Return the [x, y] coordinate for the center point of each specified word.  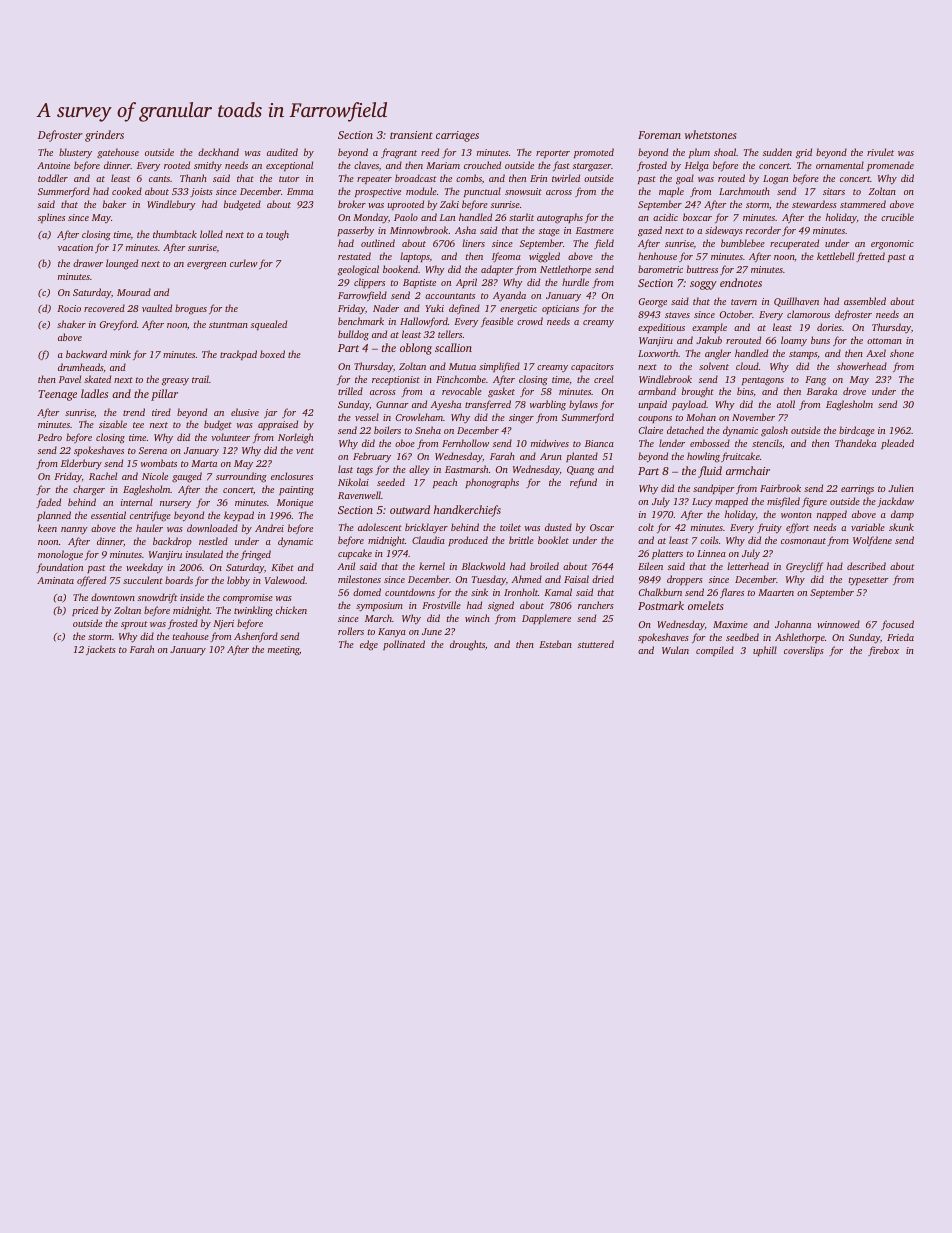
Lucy [702, 503]
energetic [518, 310]
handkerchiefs [467, 511]
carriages [457, 136]
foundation [59, 568]
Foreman [659, 135]
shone [902, 353]
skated [97, 379]
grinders [104, 136]
